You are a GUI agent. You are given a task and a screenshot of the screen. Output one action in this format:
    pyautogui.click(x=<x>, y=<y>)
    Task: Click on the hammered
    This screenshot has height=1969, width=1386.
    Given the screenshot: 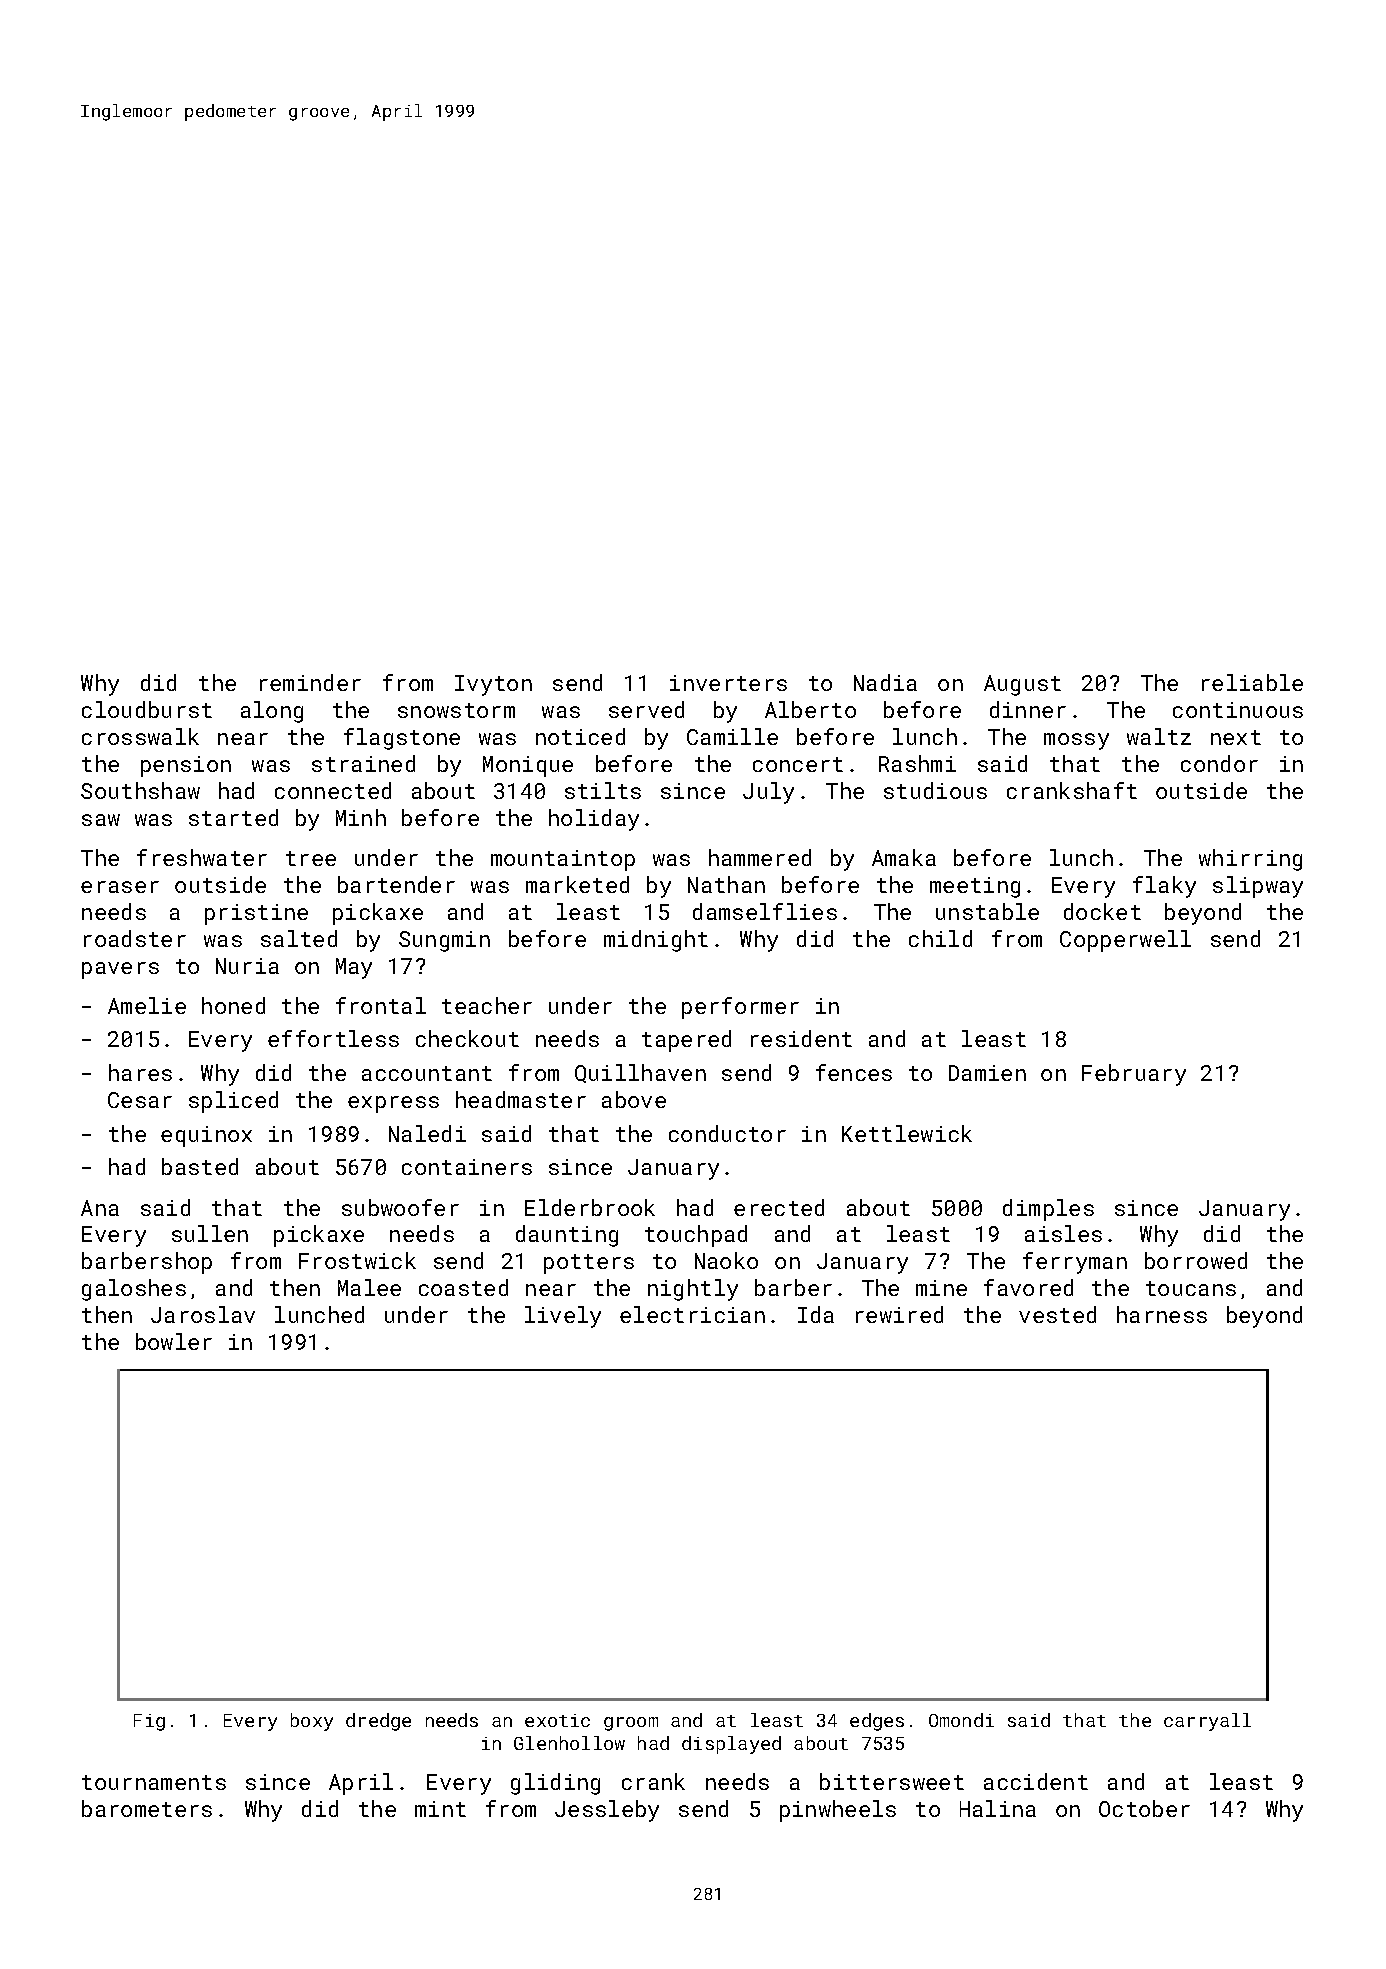 What is the action you would take?
    pyautogui.click(x=760, y=857)
